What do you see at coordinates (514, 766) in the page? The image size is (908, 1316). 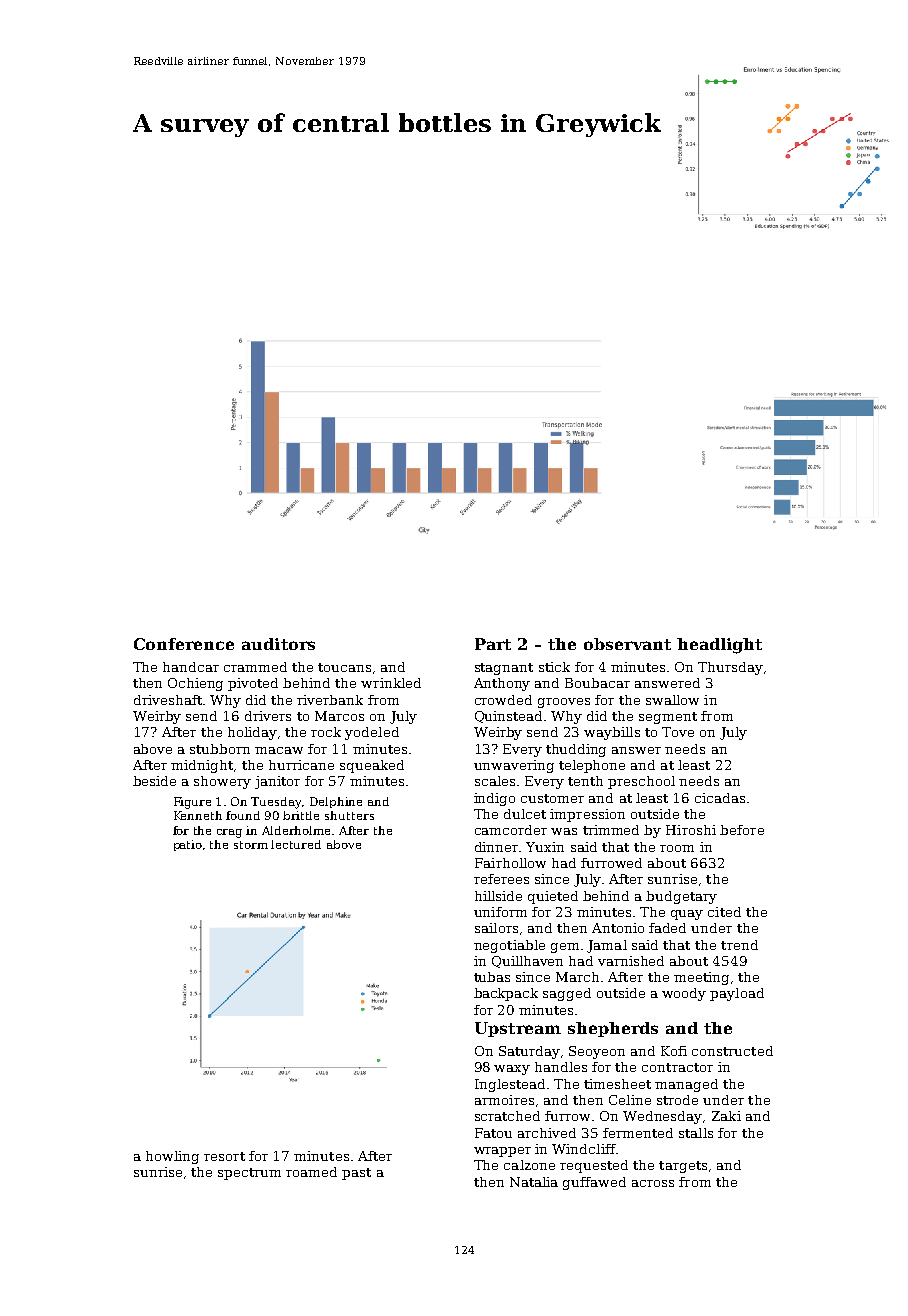 I see `unwavering` at bounding box center [514, 766].
